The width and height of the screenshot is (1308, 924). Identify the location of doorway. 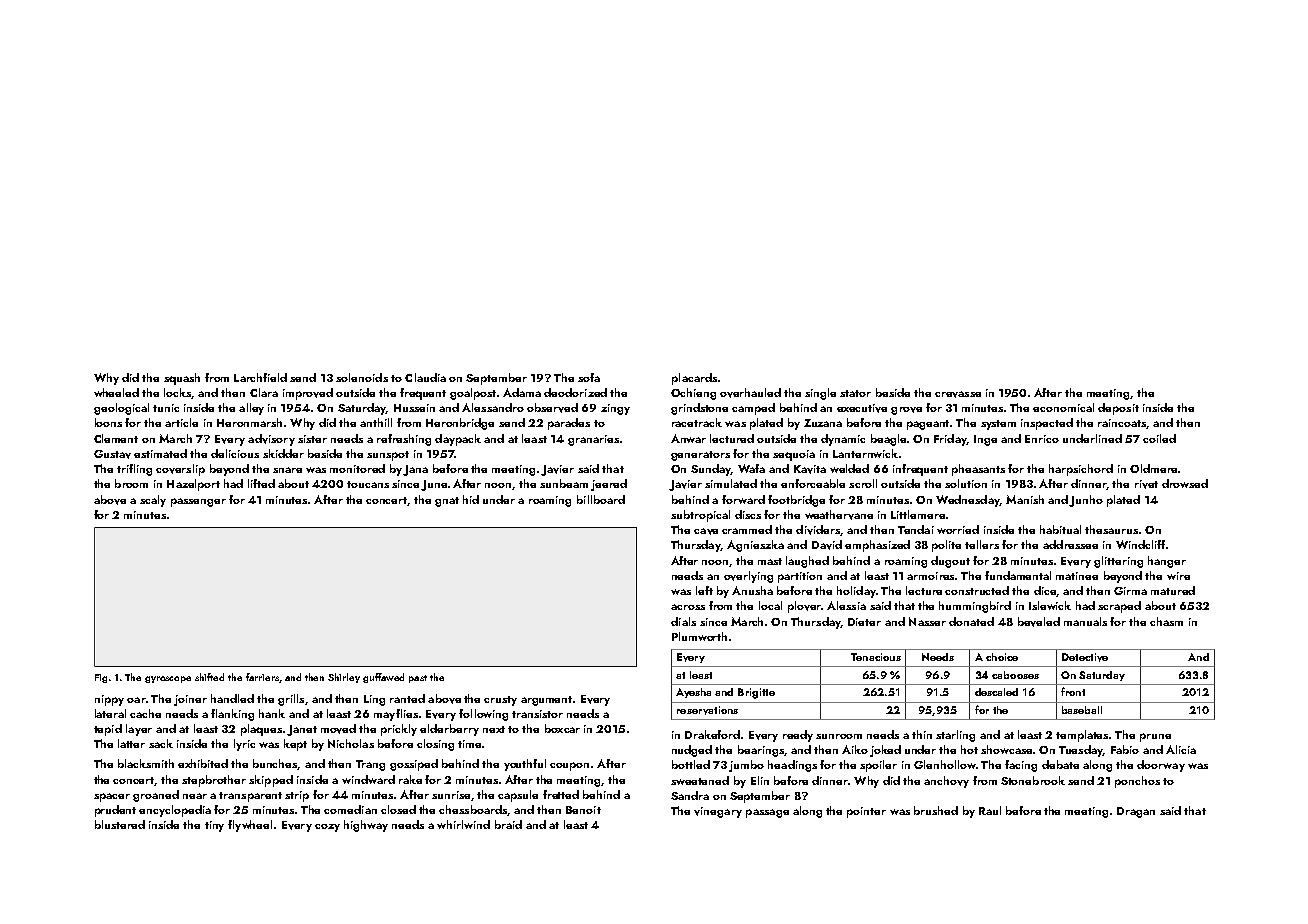
(1161, 766).
